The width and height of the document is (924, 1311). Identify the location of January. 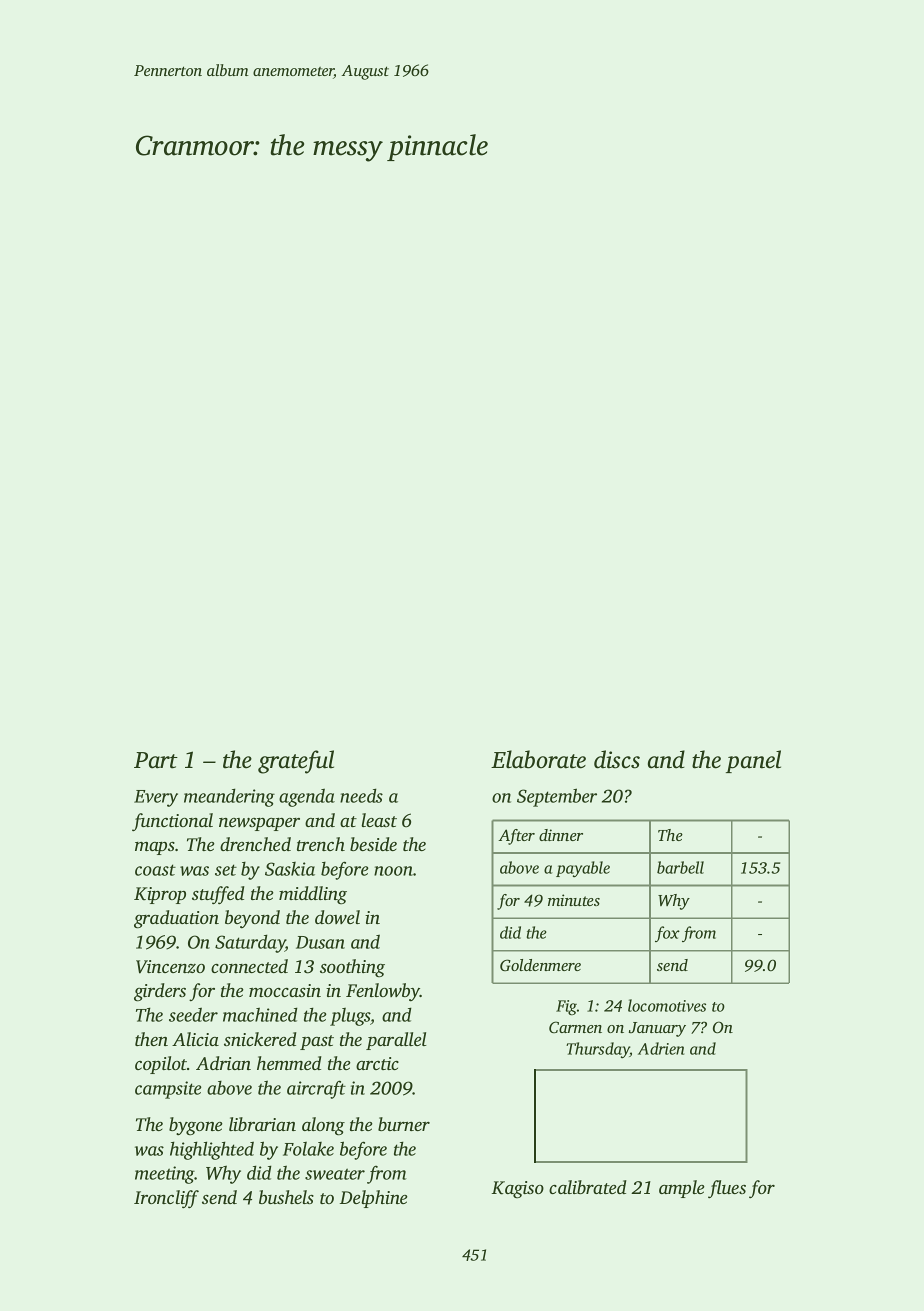
(657, 1029).
